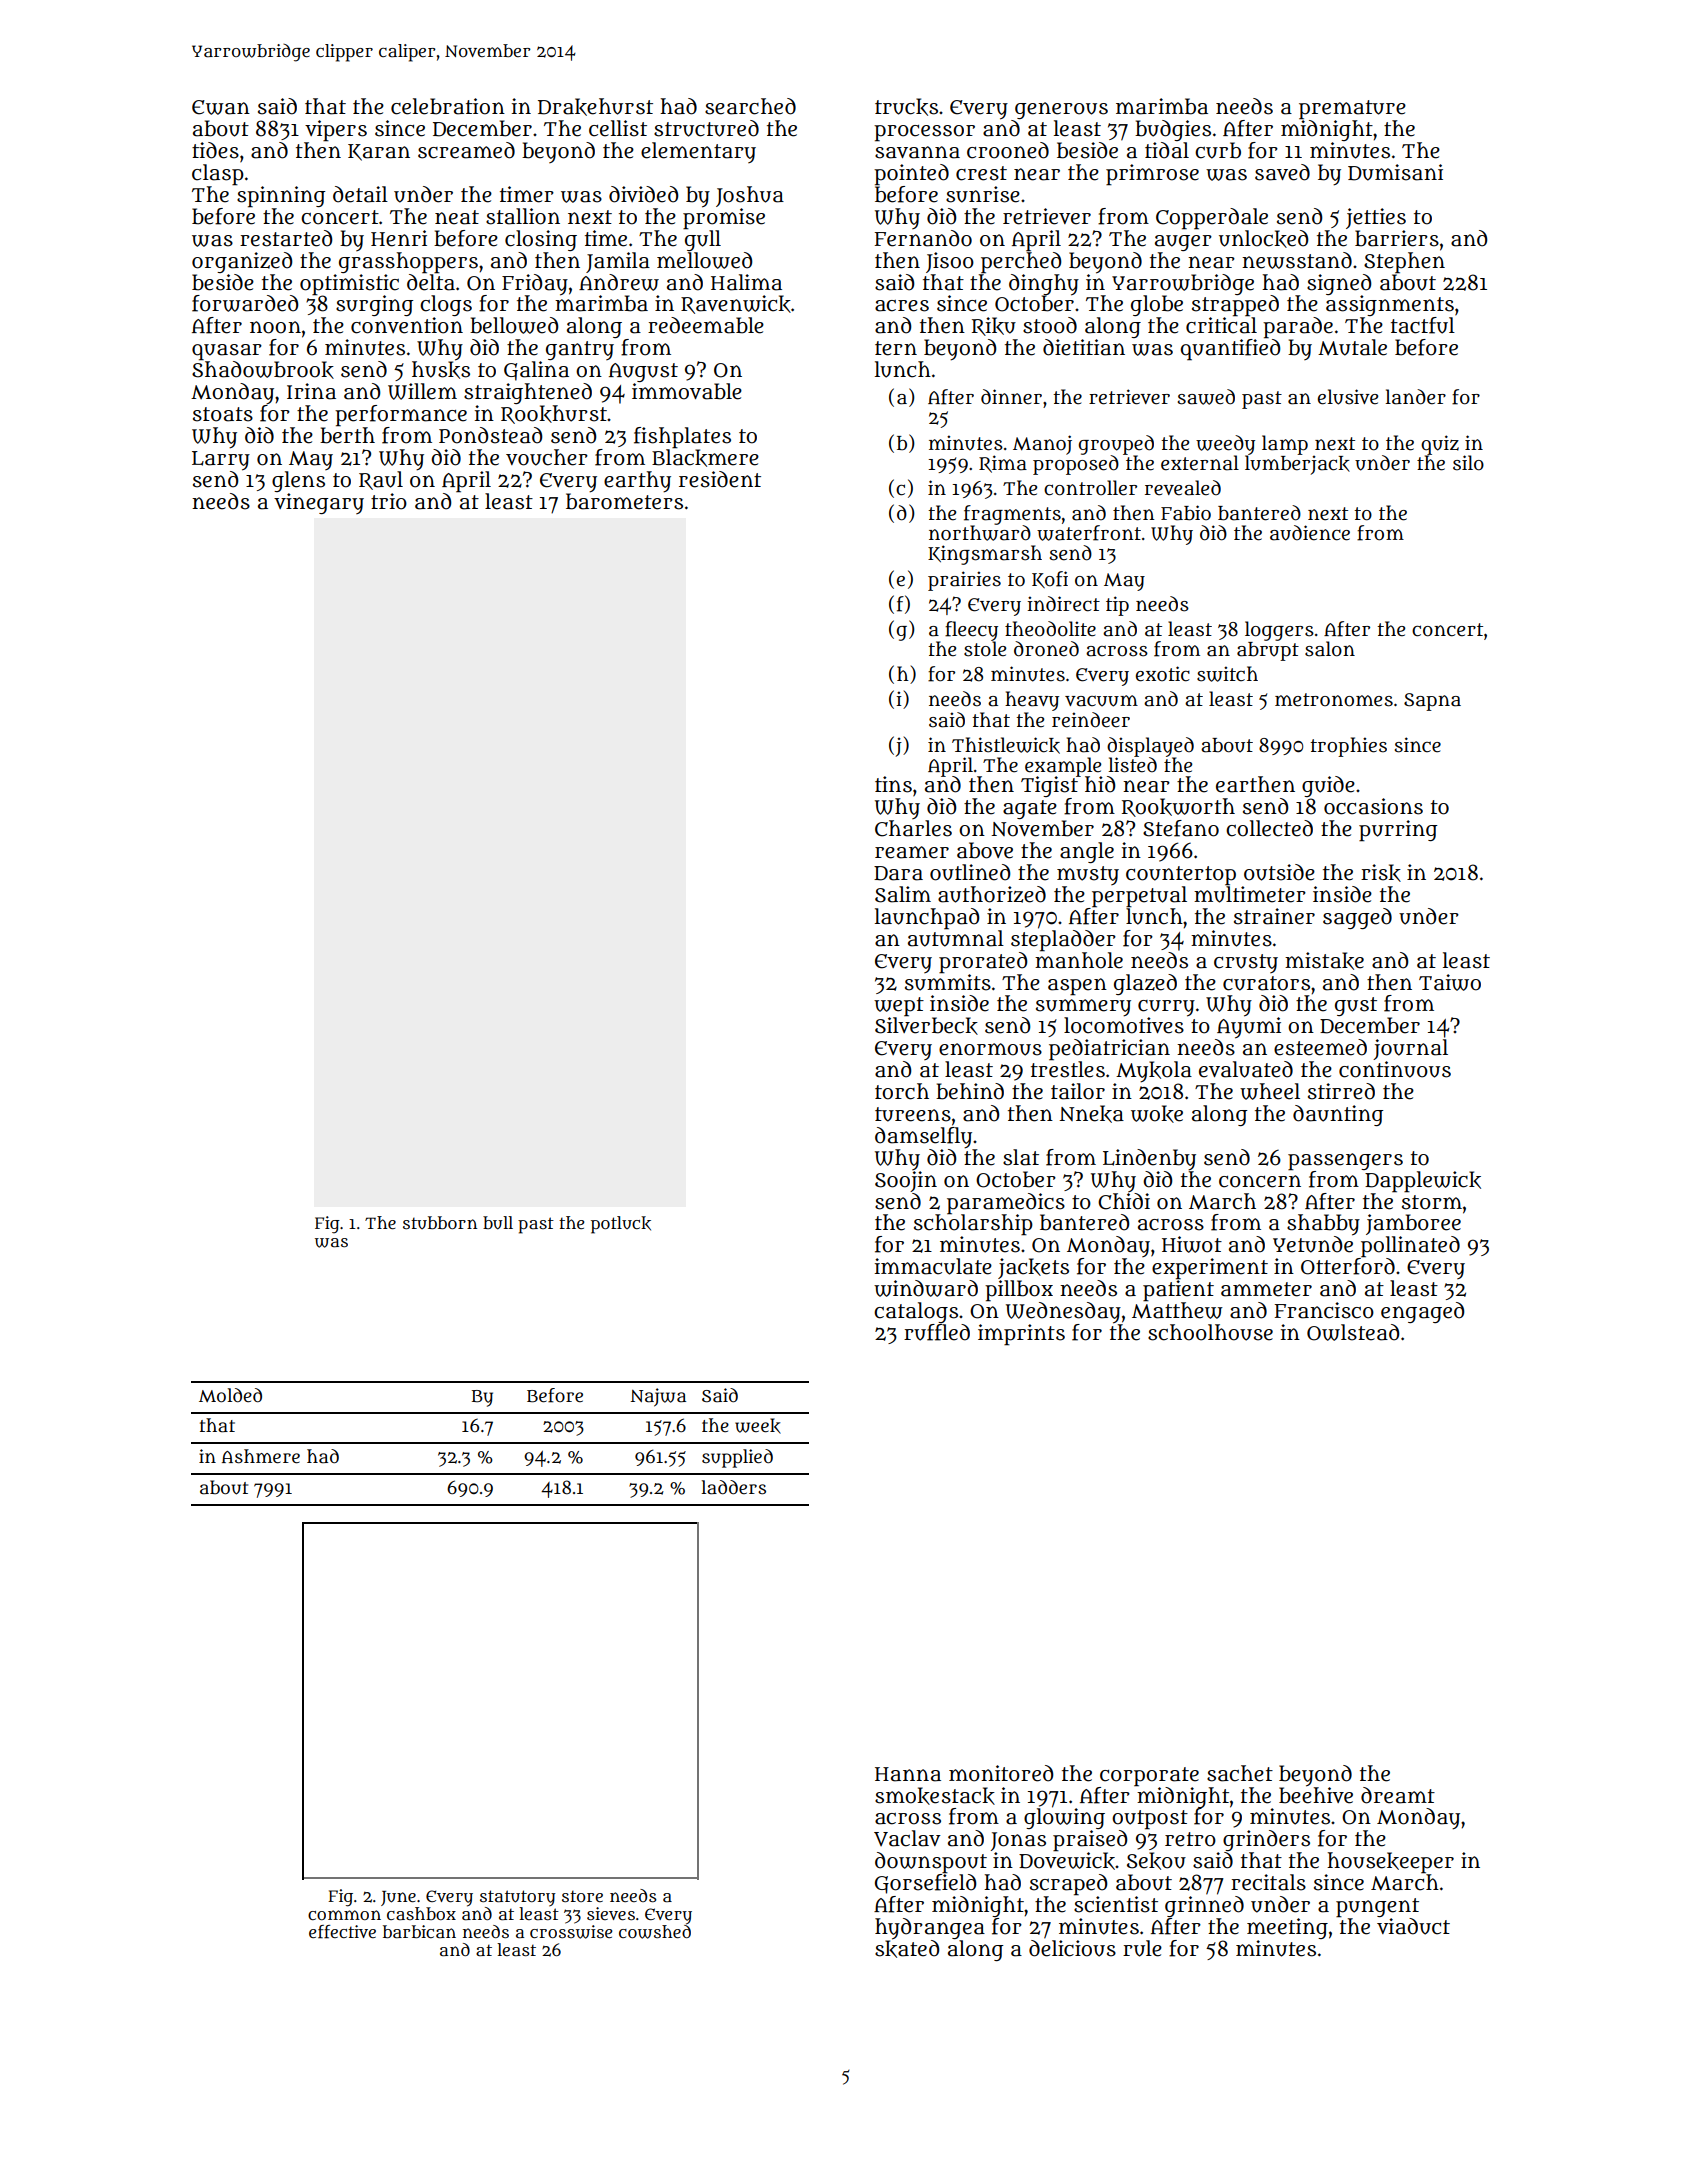  What do you see at coordinates (1139, 896) in the page?
I see `perpetual` at bounding box center [1139, 896].
